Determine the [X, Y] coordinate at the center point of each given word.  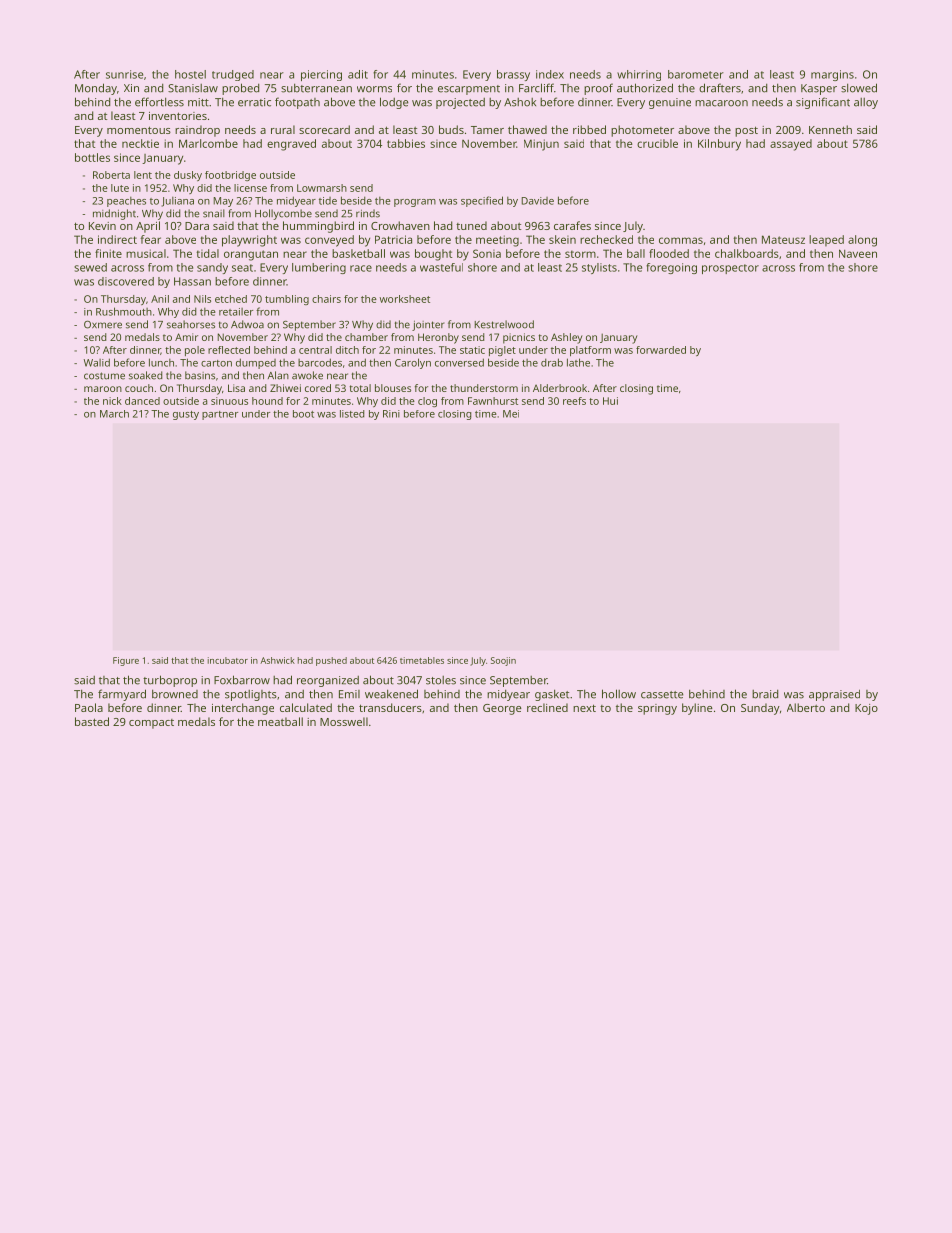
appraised [834, 695]
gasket [552, 695]
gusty [186, 415]
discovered [126, 281]
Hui [610, 401]
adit [358, 74]
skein [562, 239]
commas [681, 240]
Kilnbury [719, 145]
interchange [243, 709]
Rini [391, 414]
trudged [233, 75]
